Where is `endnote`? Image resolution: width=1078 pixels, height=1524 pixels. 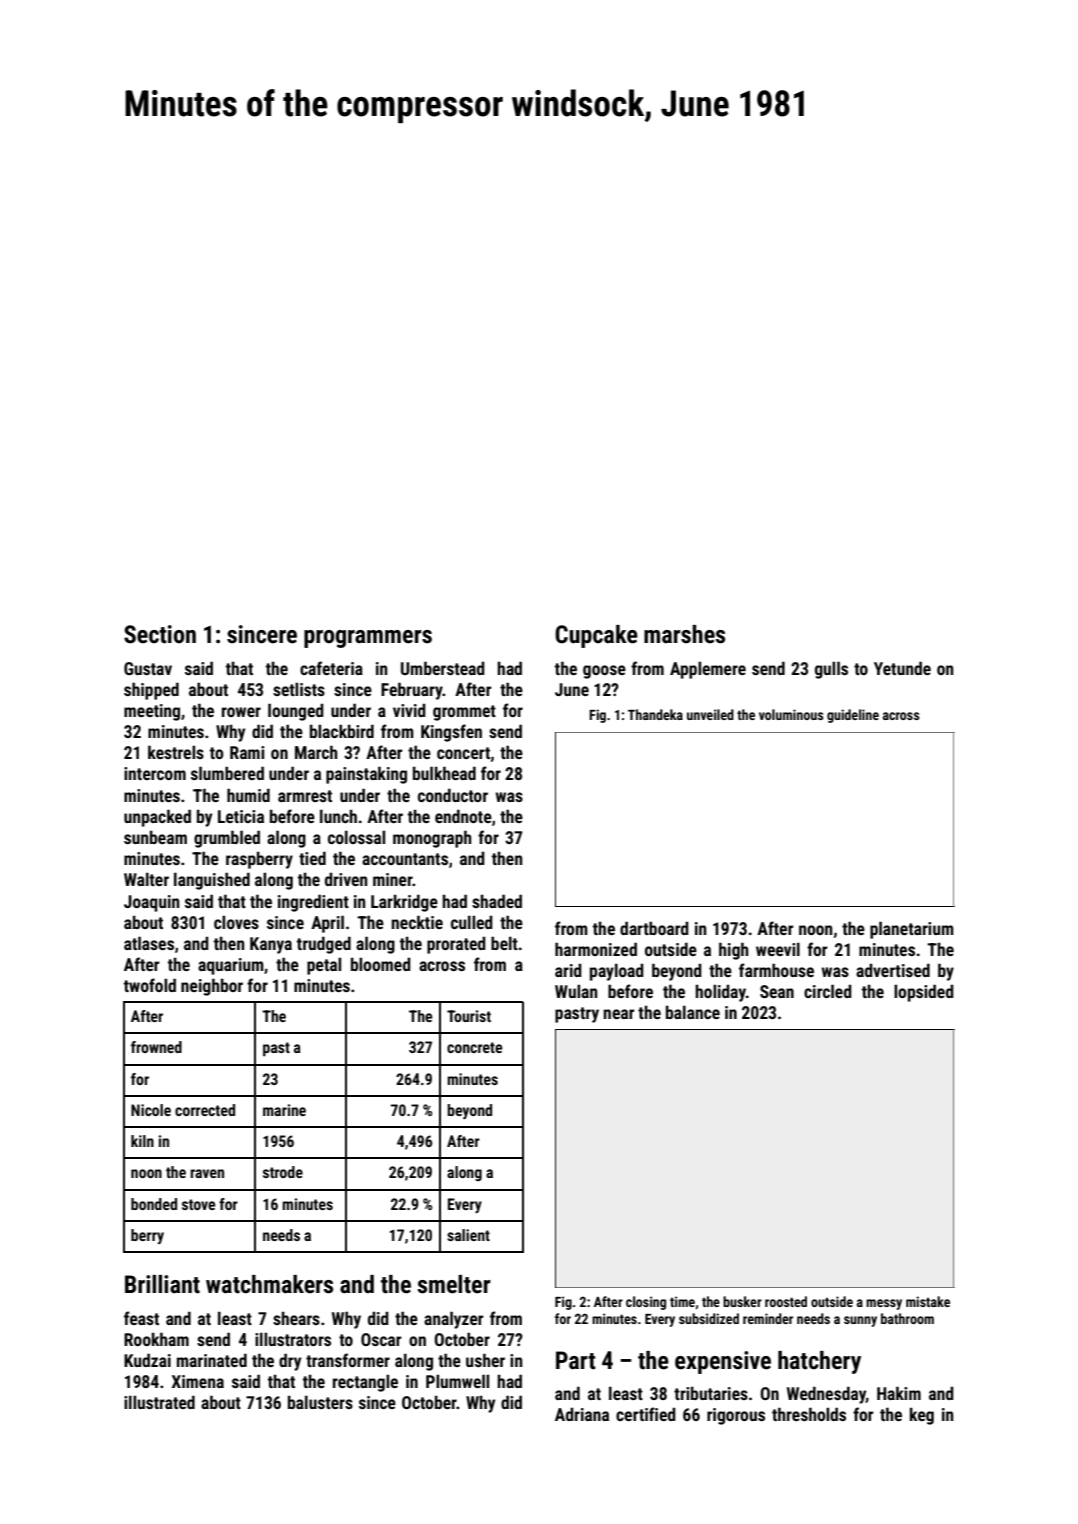 endnote is located at coordinates (463, 816).
